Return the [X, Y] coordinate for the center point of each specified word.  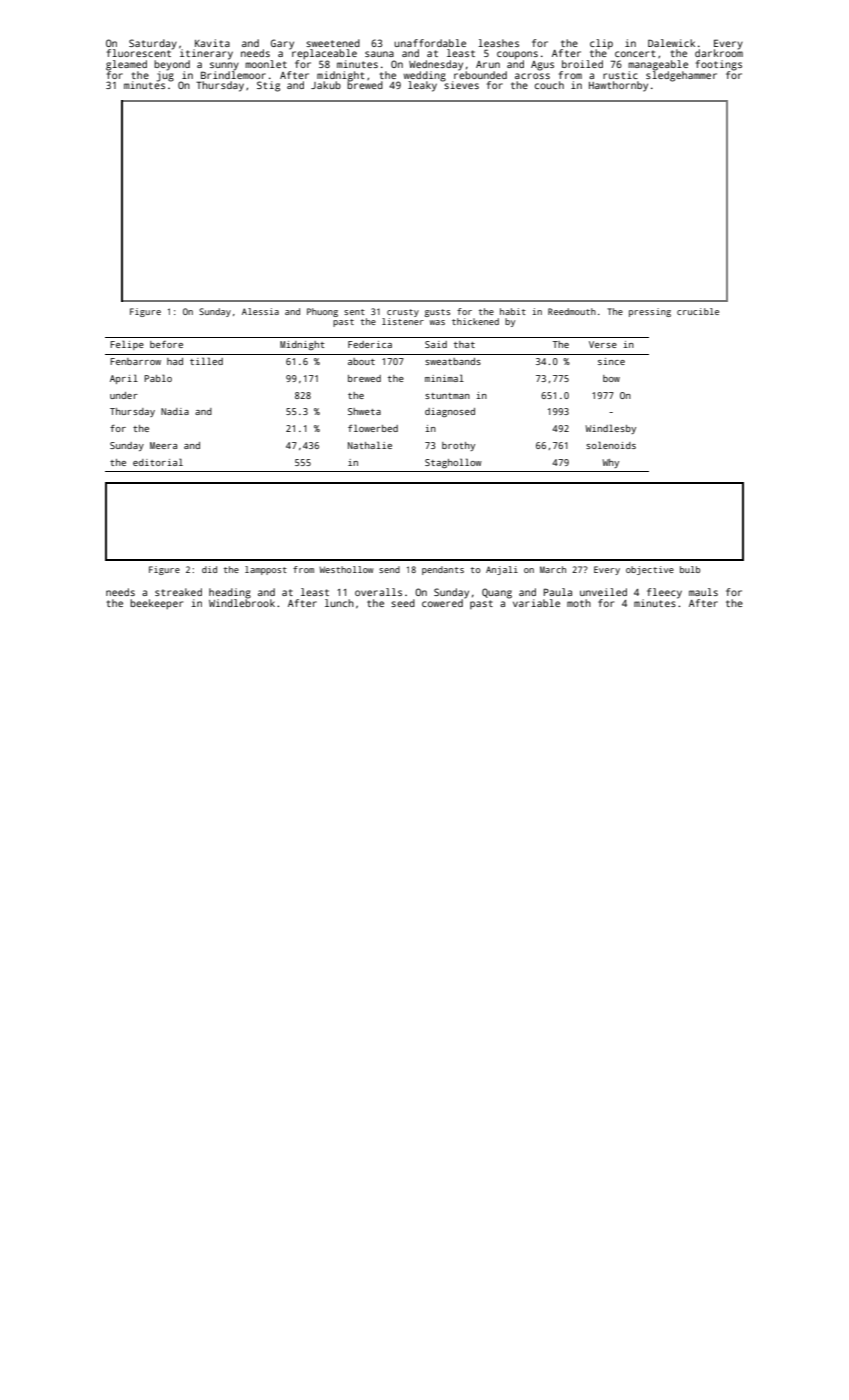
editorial [158, 462]
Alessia [260, 311]
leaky [422, 86]
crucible [698, 311]
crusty [403, 313]
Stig [268, 86]
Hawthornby [618, 86]
